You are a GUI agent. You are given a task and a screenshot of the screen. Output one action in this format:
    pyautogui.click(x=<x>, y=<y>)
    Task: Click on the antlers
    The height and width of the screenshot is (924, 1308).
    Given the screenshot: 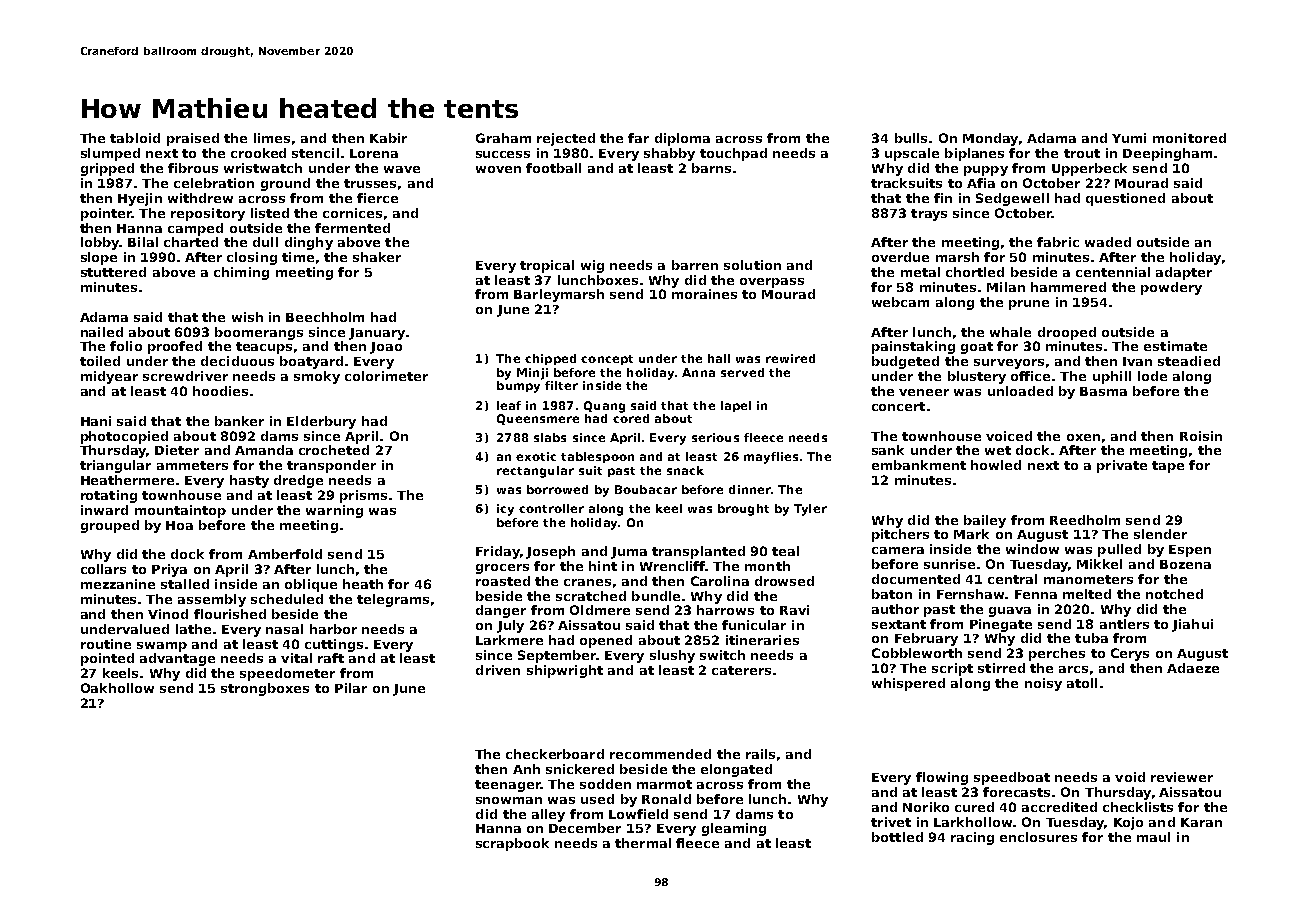 What is the action you would take?
    pyautogui.click(x=1124, y=624)
